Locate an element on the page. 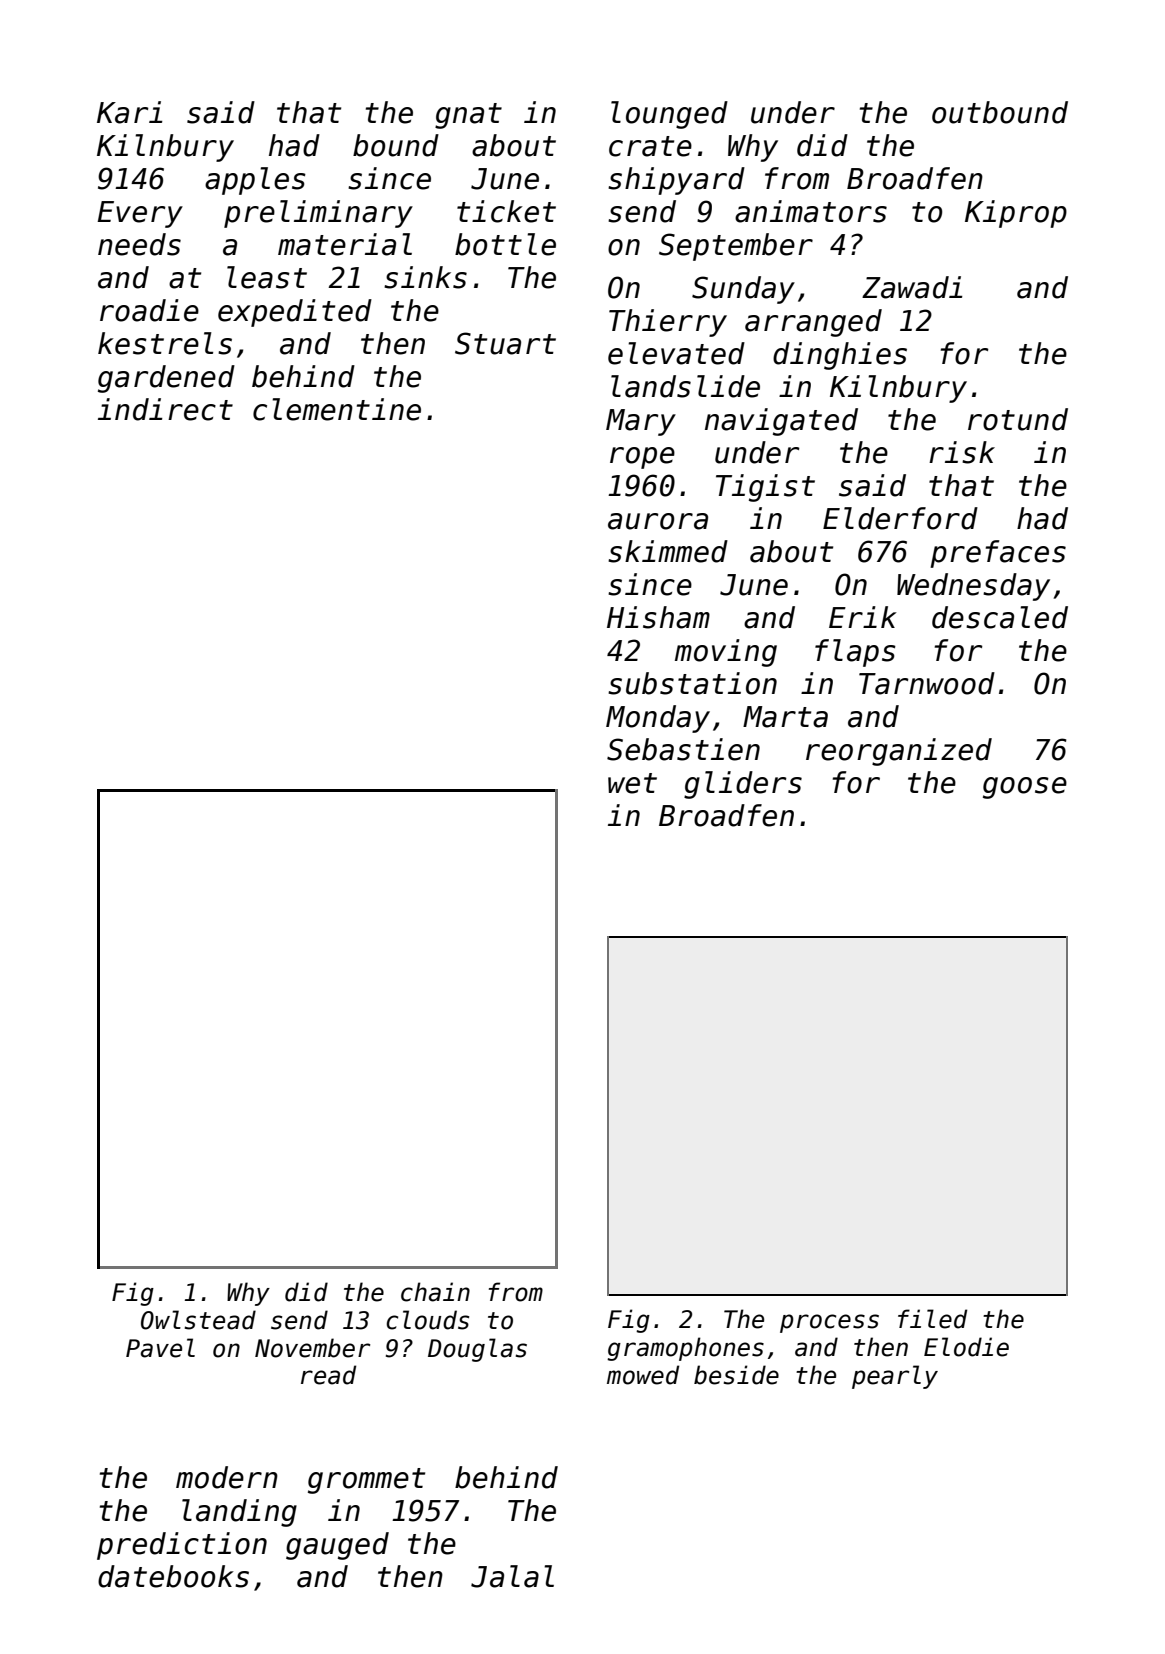 The image size is (1165, 1654). wet is located at coordinates (632, 783).
